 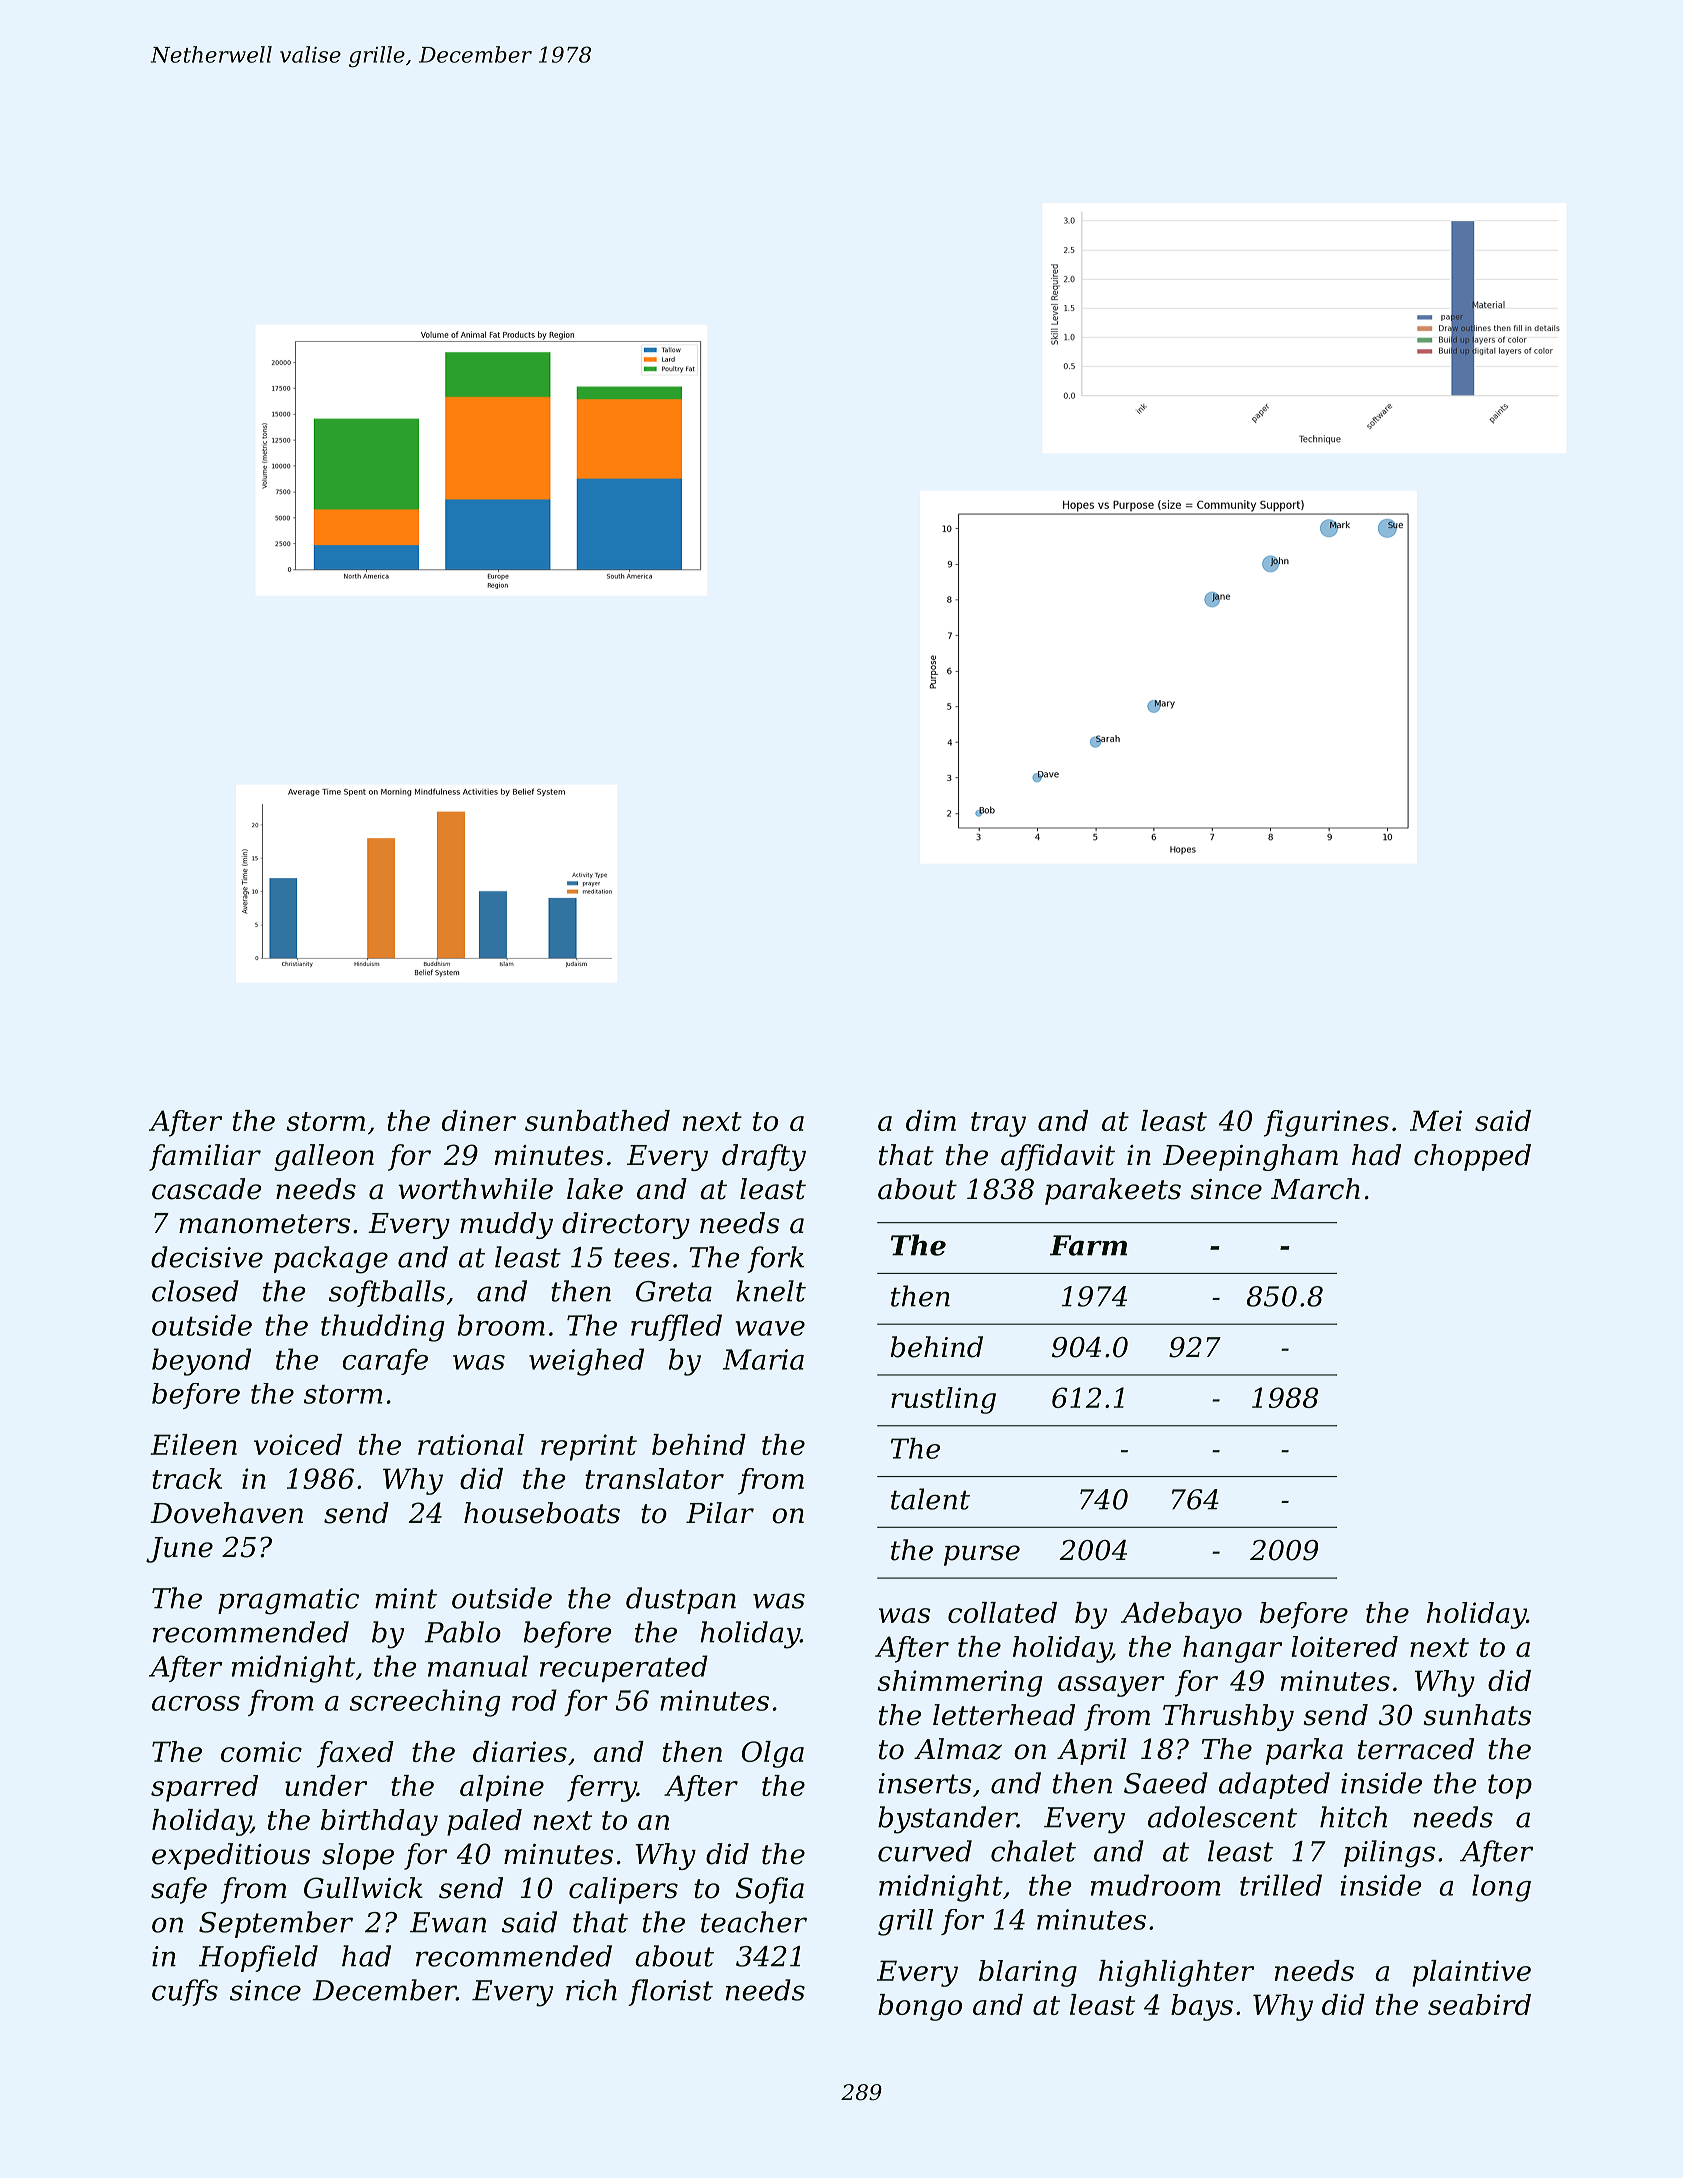 I want to click on bongo, so click(x=920, y=2007).
